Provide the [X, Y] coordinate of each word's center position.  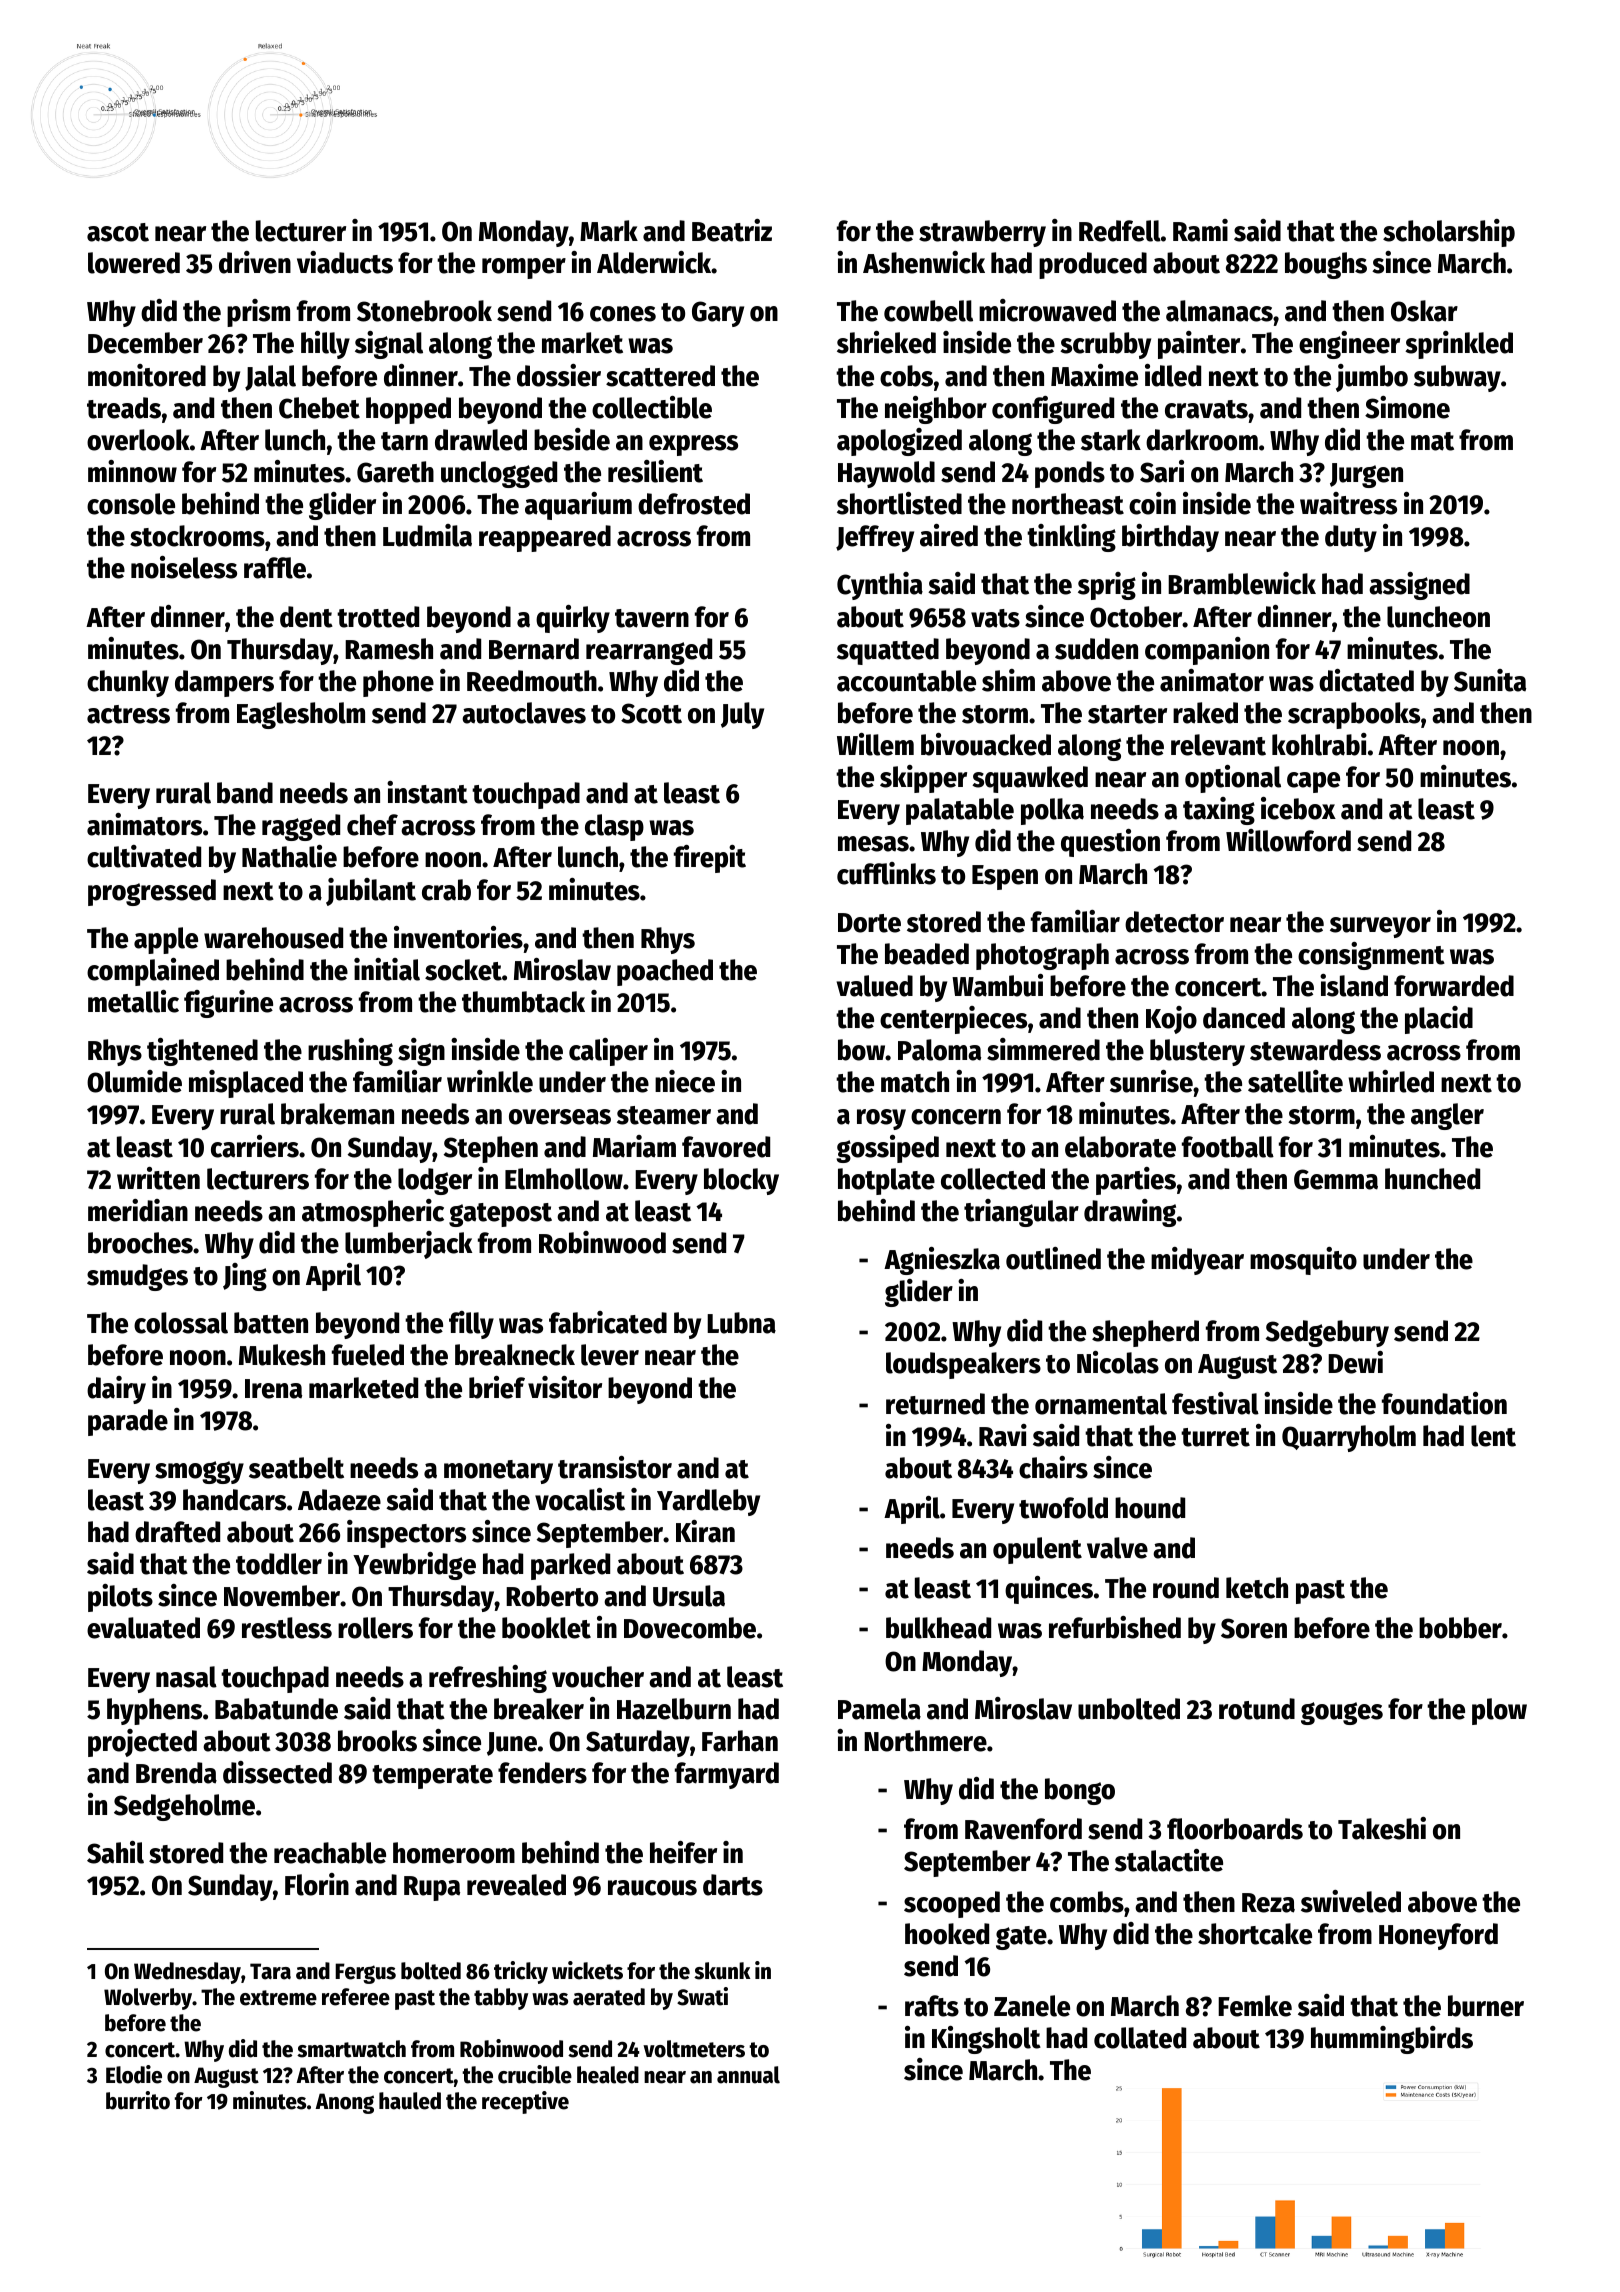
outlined [1053, 1258]
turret [1215, 1437]
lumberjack [408, 1245]
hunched [1432, 1179]
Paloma [939, 1050]
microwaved [1047, 310]
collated [1140, 2038]
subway [1457, 378]
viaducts [345, 262]
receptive [525, 2102]
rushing [350, 1052]
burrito [138, 2100]
